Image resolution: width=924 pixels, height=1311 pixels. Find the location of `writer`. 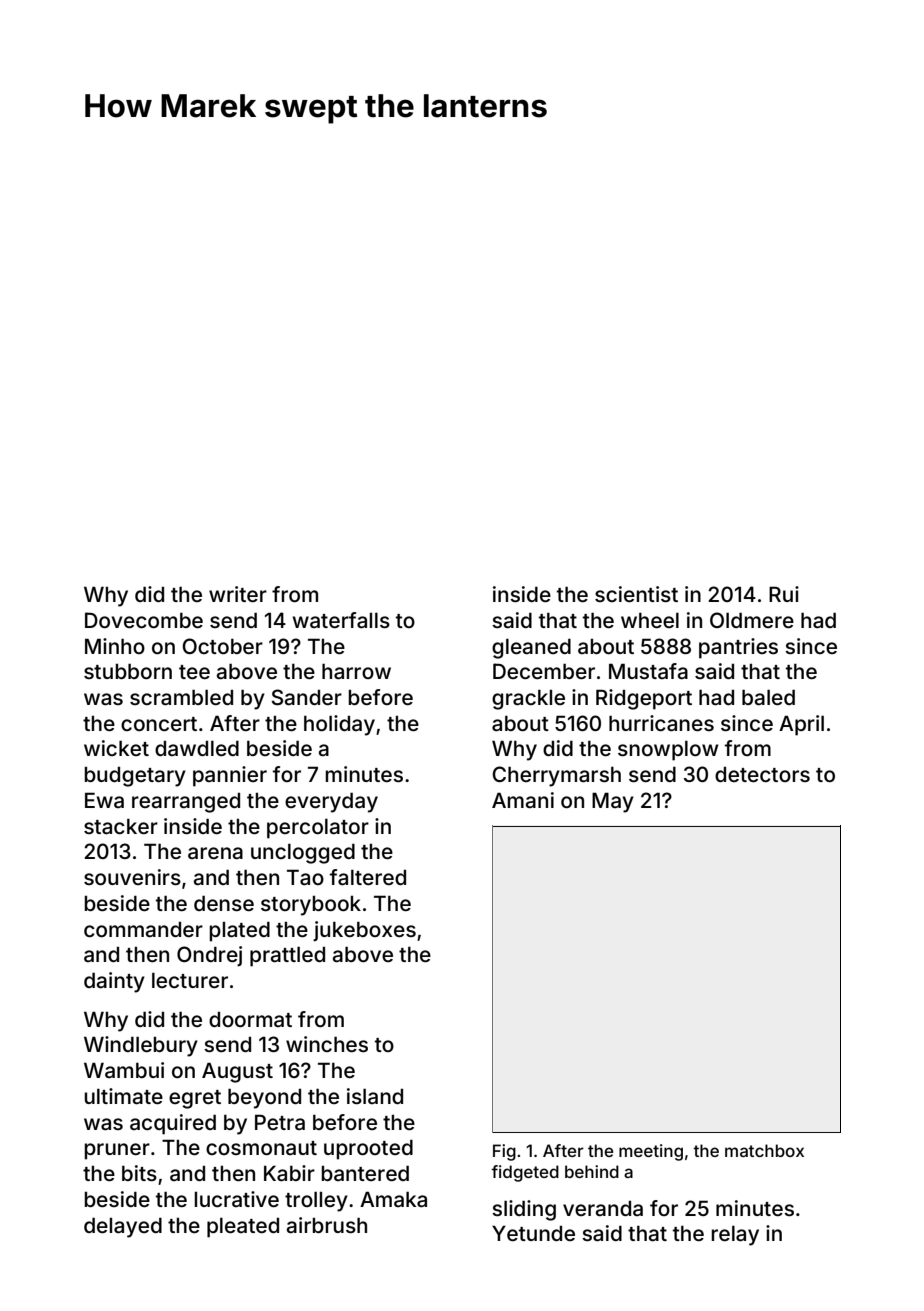

writer is located at coordinates (238, 594).
